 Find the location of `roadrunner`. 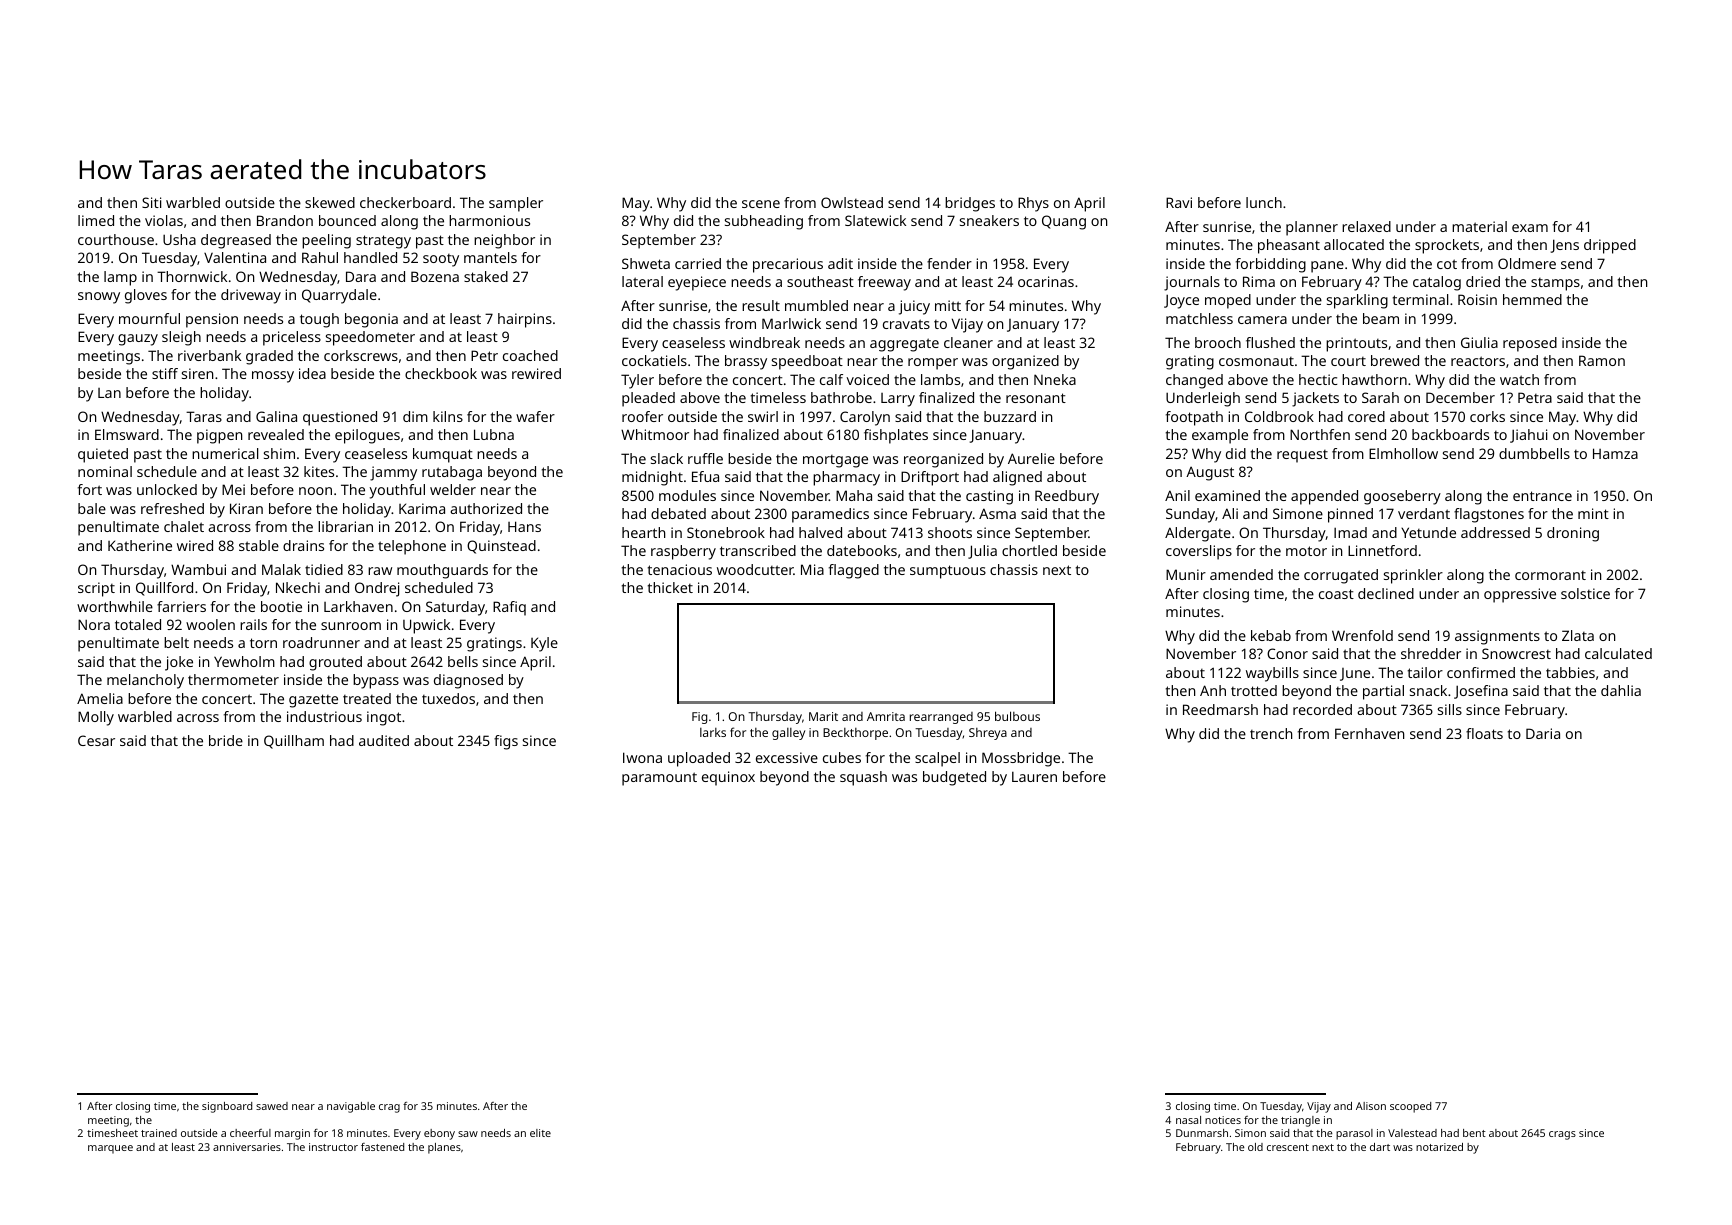

roadrunner is located at coordinates (321, 642).
